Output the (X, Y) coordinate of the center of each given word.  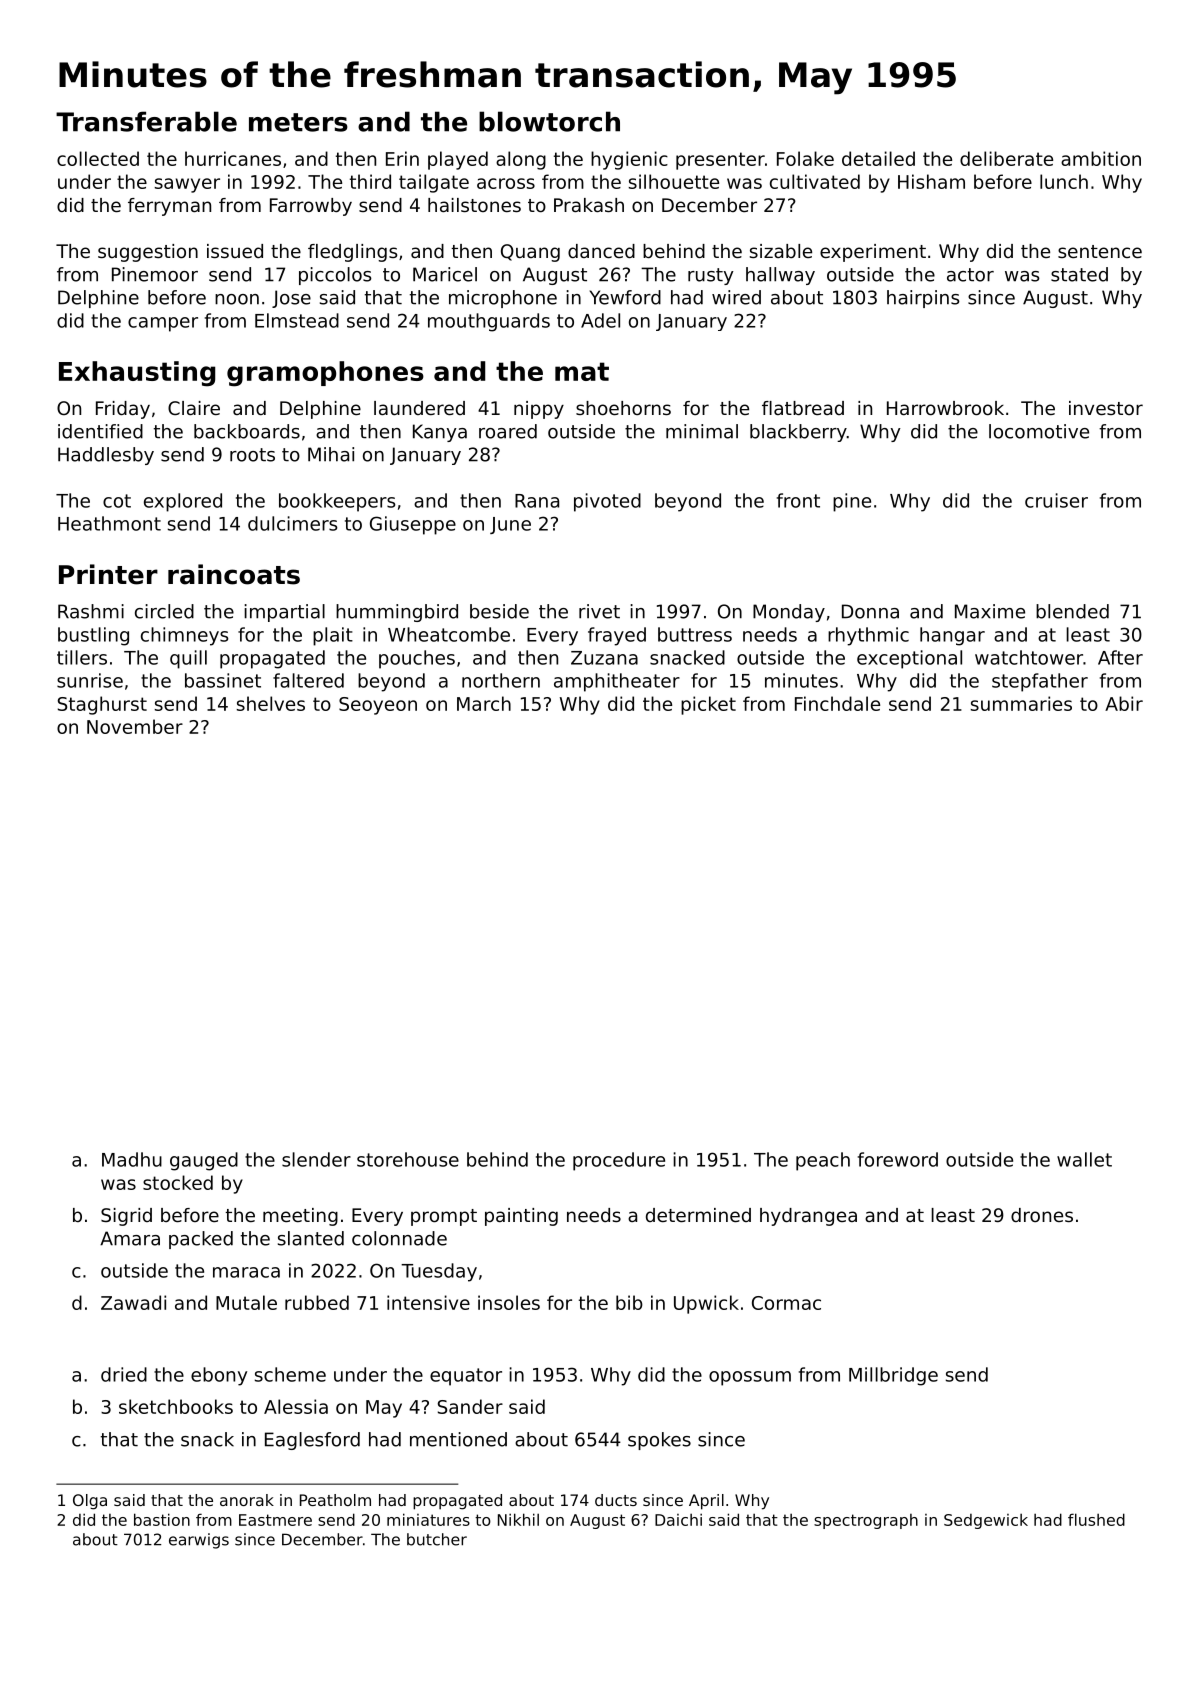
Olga (90, 1502)
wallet (1084, 1159)
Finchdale (837, 703)
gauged (204, 1161)
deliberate (1006, 158)
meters (298, 122)
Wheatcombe (449, 634)
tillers (82, 657)
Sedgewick (986, 1521)
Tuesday (439, 1272)
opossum (750, 1378)
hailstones (474, 205)
